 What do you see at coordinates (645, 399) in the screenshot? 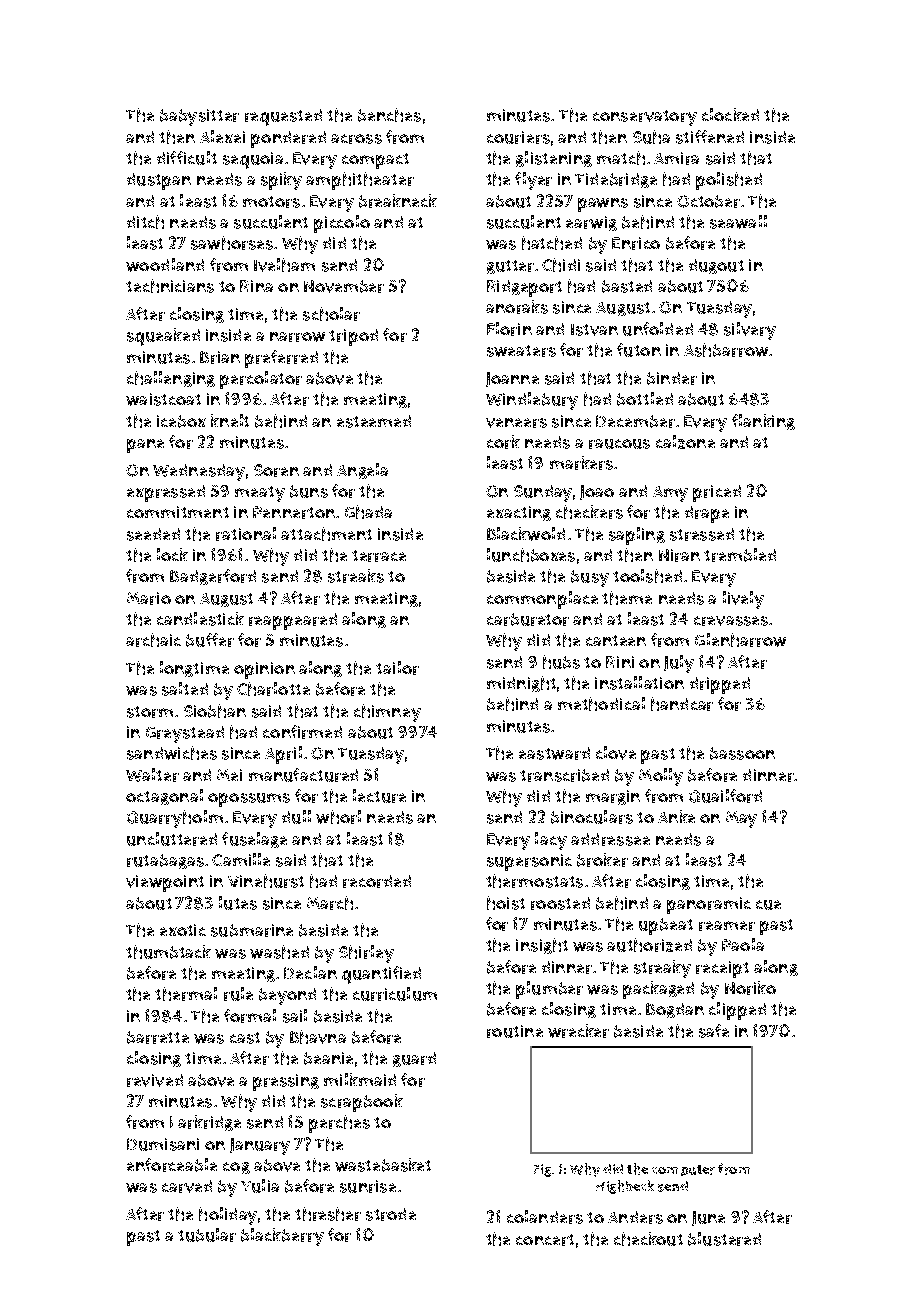
I see `bottled` at bounding box center [645, 399].
